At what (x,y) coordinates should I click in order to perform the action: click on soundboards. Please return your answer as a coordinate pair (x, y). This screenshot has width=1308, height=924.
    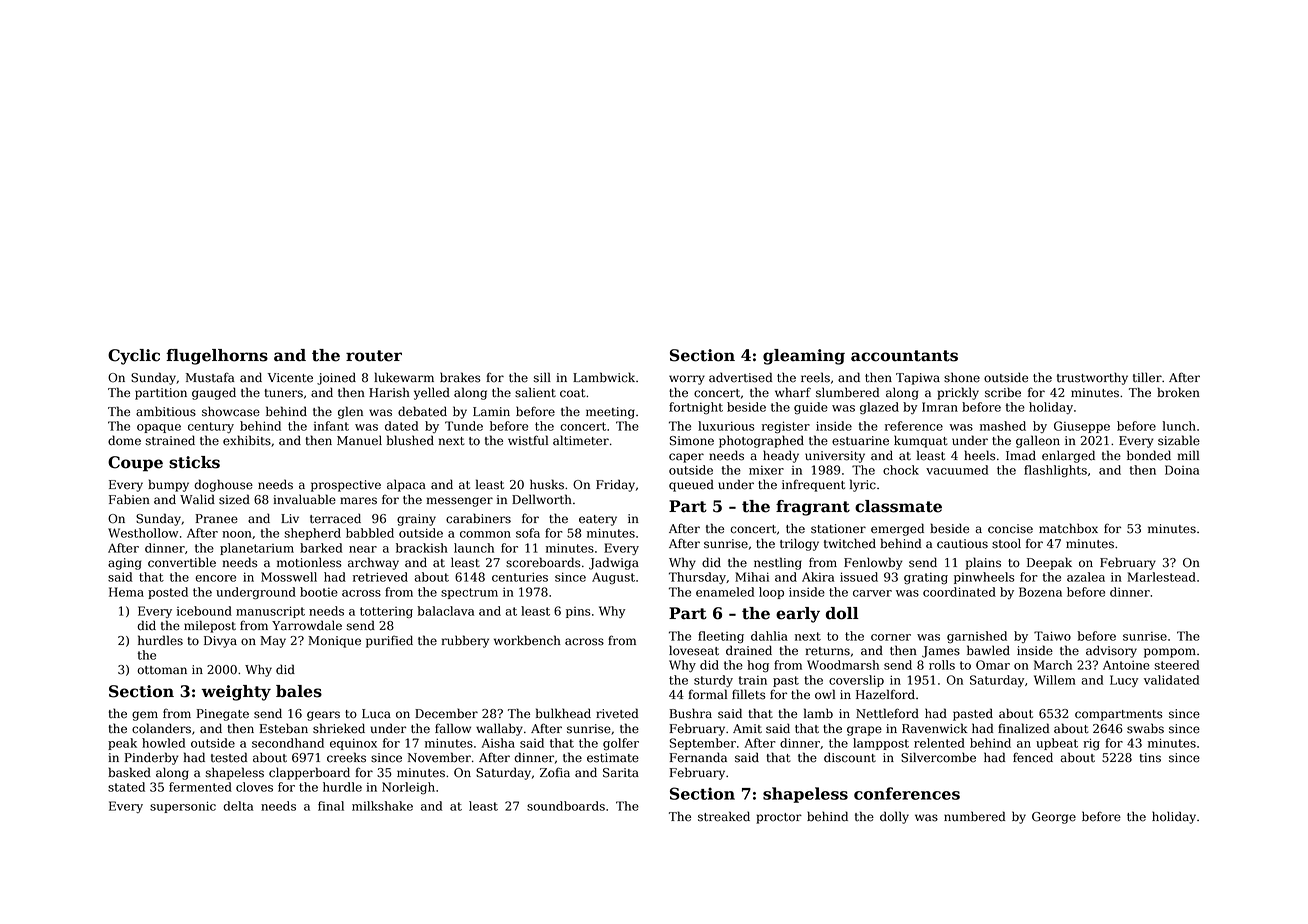
    Looking at the image, I should click on (566, 806).
